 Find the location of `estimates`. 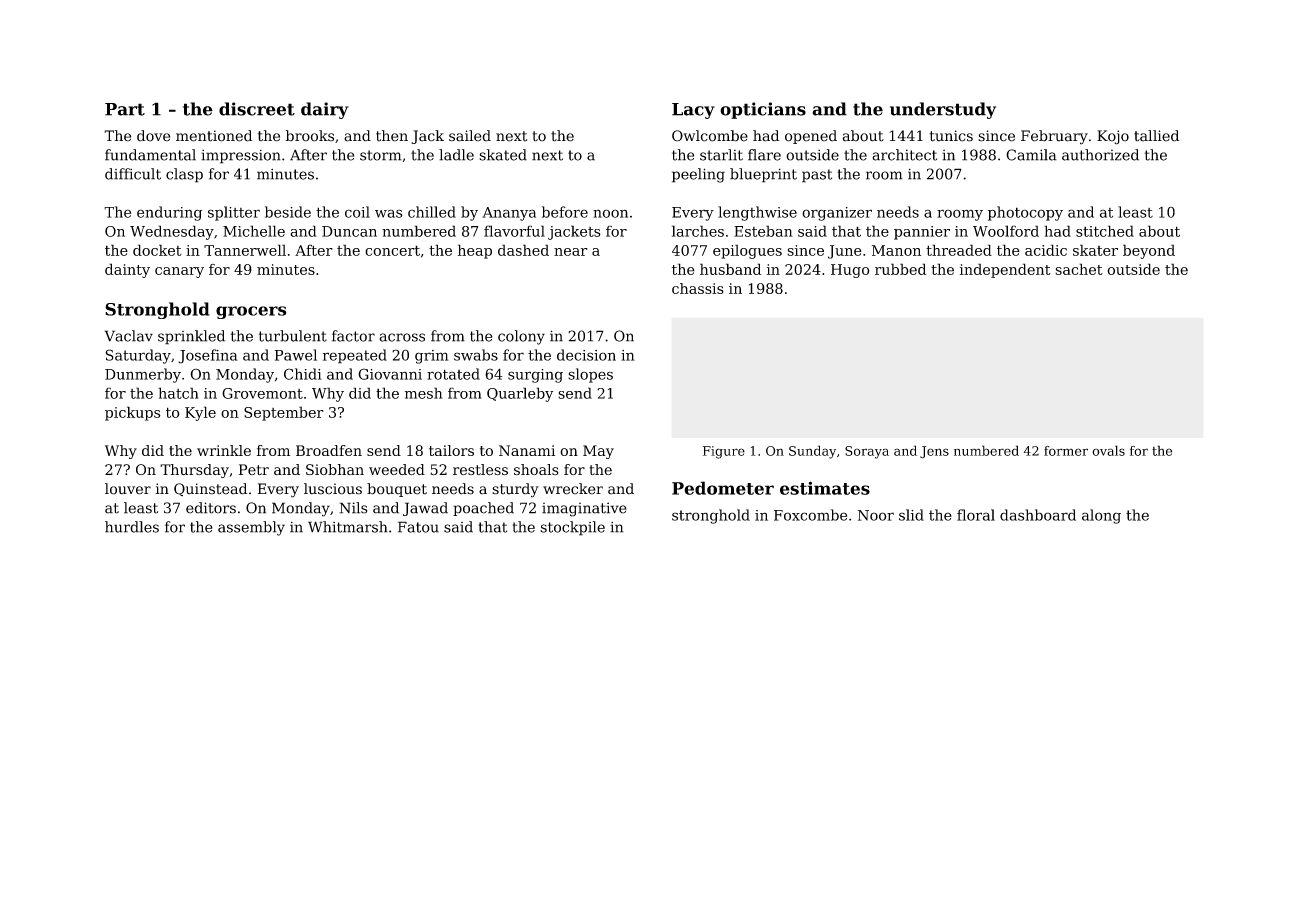

estimates is located at coordinates (825, 488).
